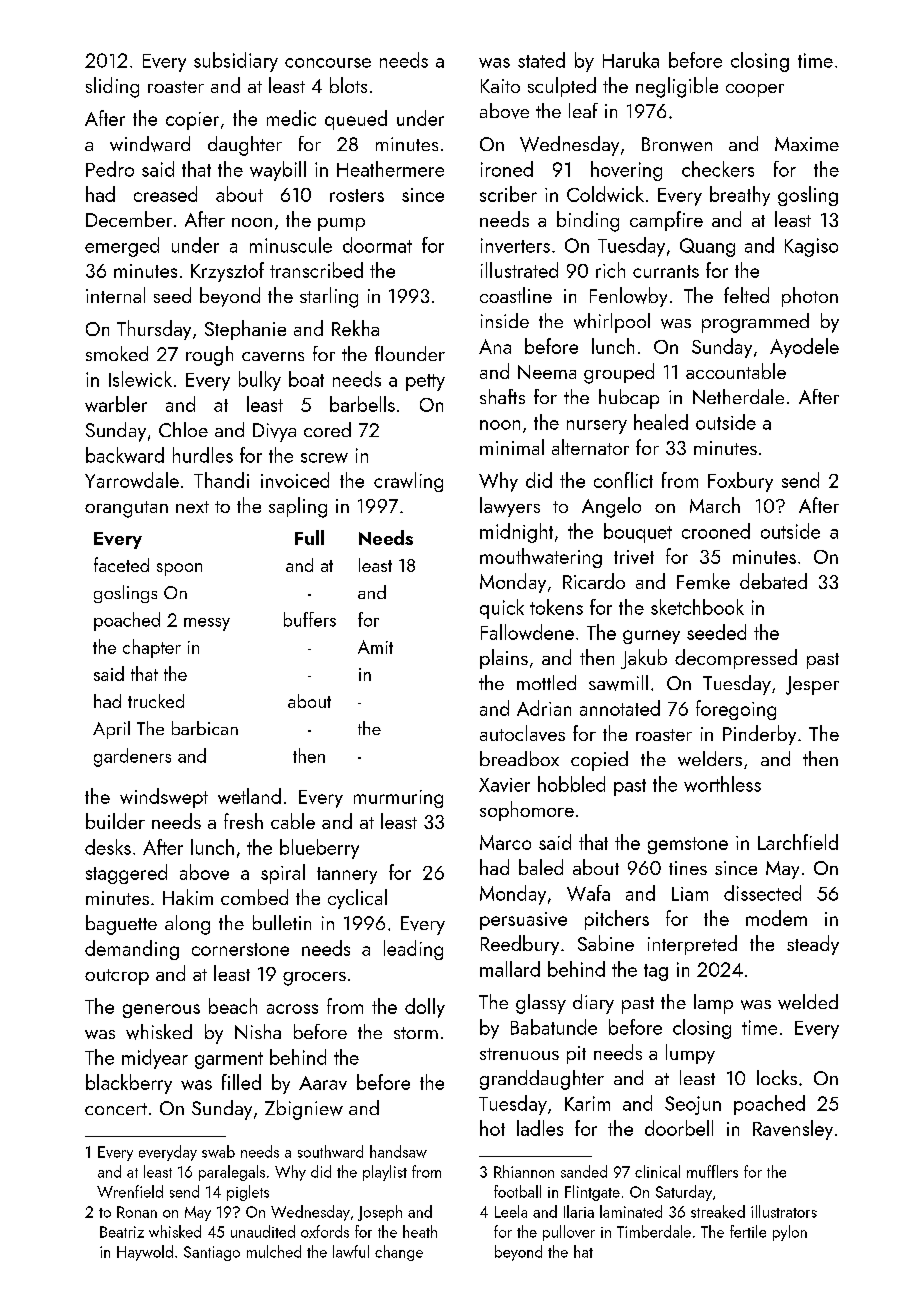 Image resolution: width=924 pixels, height=1314 pixels. What do you see at coordinates (152, 648) in the page?
I see `chapter` at bounding box center [152, 648].
